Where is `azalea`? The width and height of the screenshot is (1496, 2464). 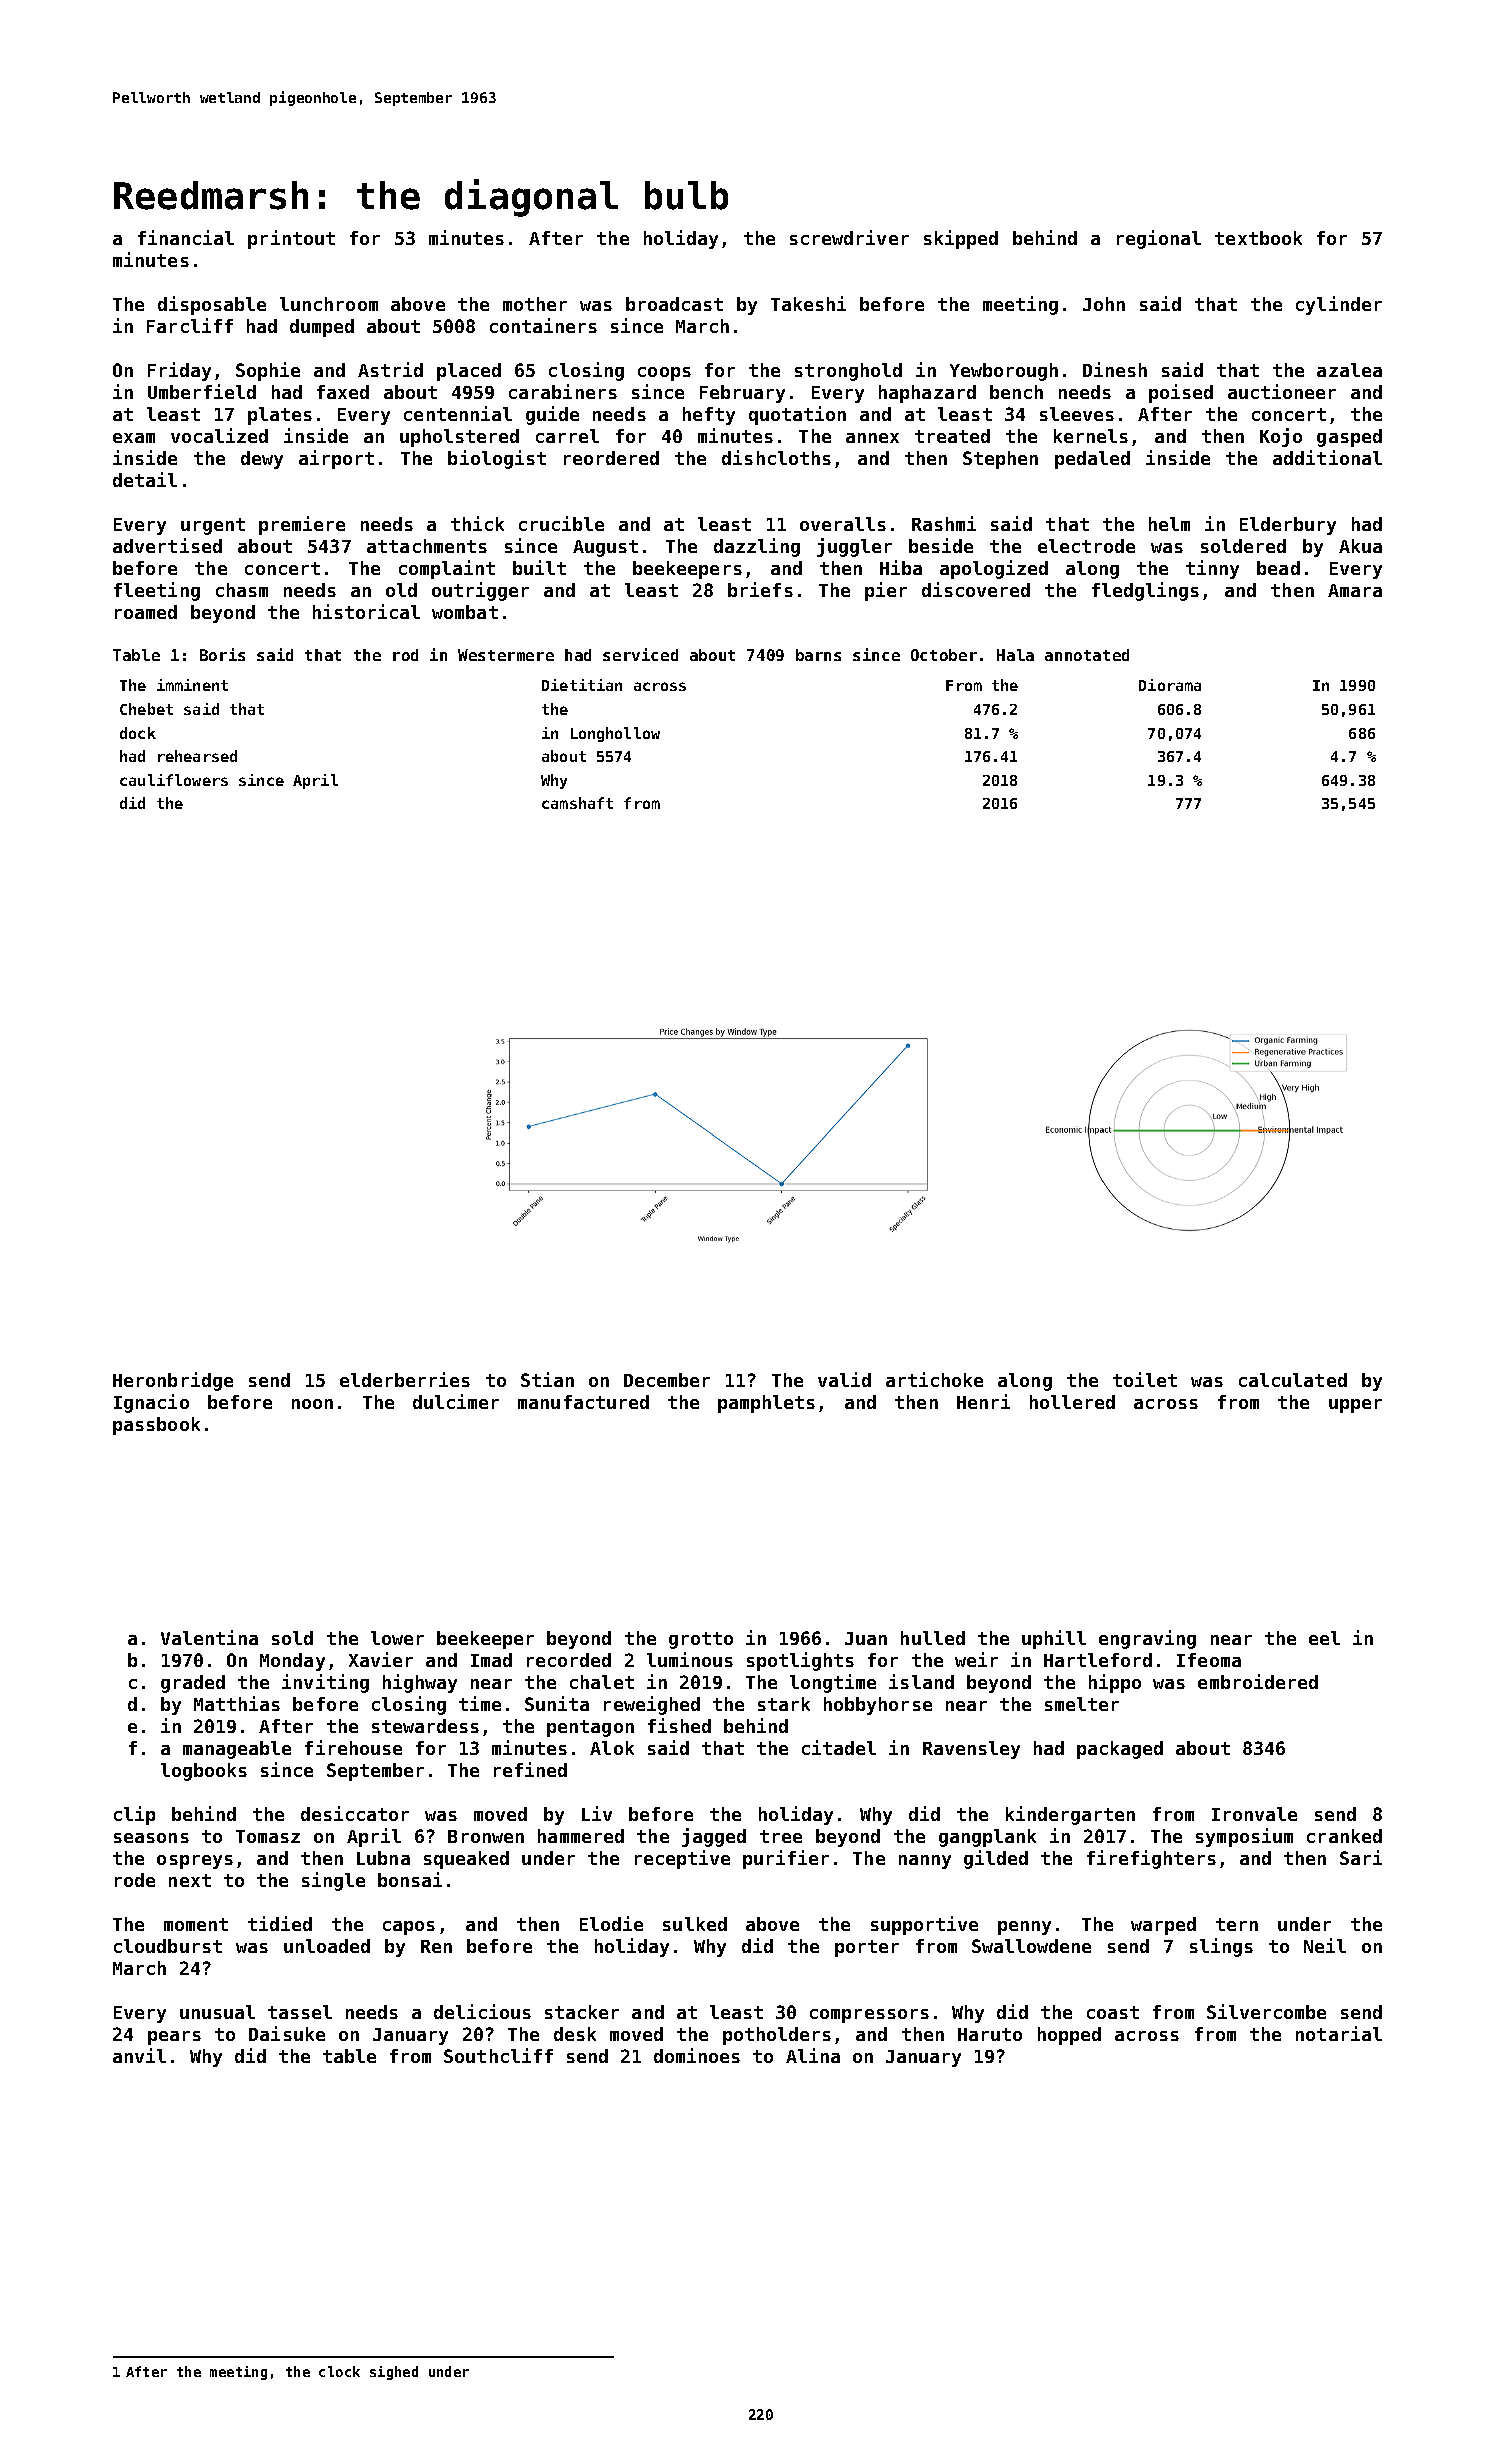 azalea is located at coordinates (1349, 370).
